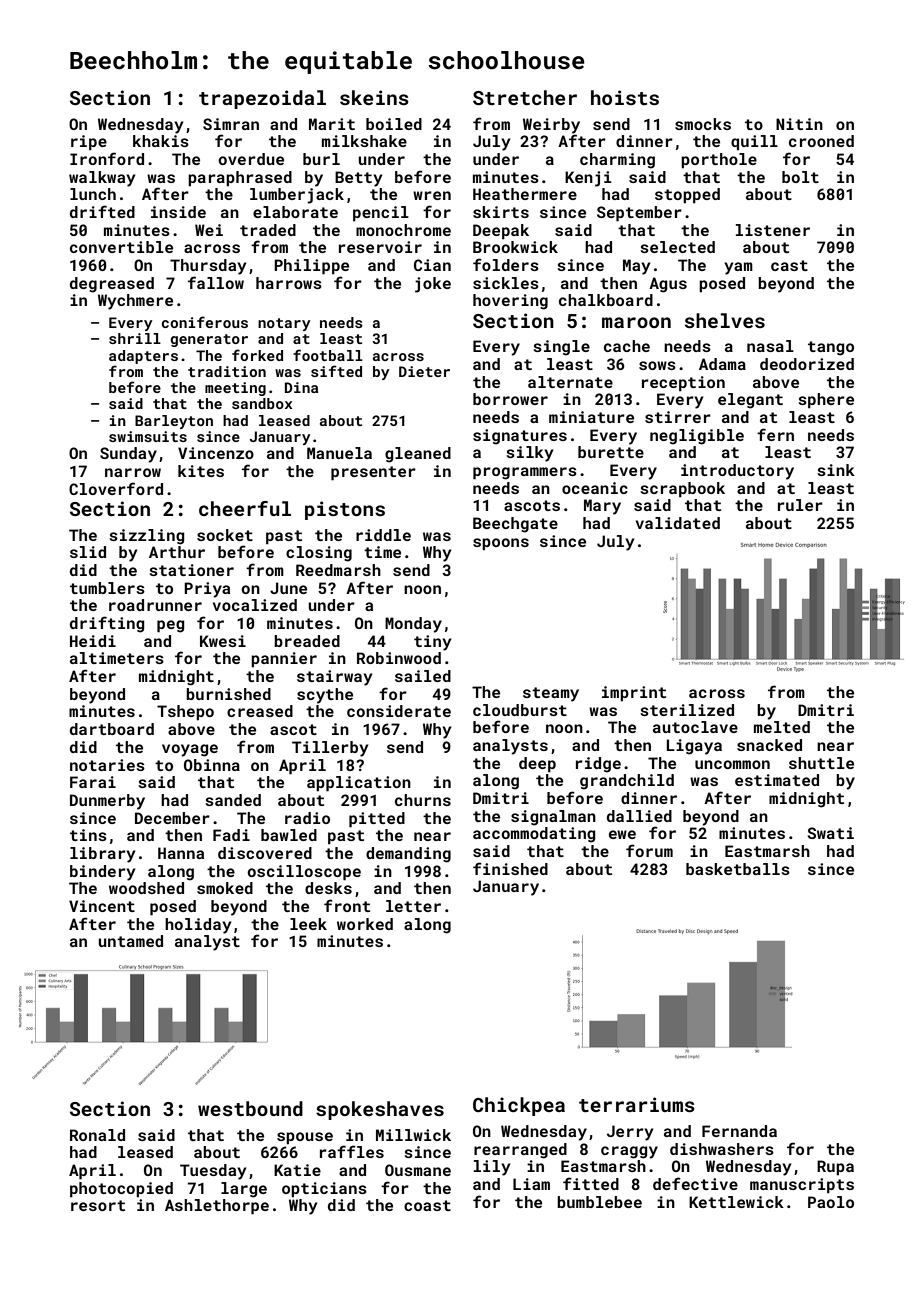  Describe the element at coordinates (97, 1135) in the screenshot. I see `Ronald` at that location.
